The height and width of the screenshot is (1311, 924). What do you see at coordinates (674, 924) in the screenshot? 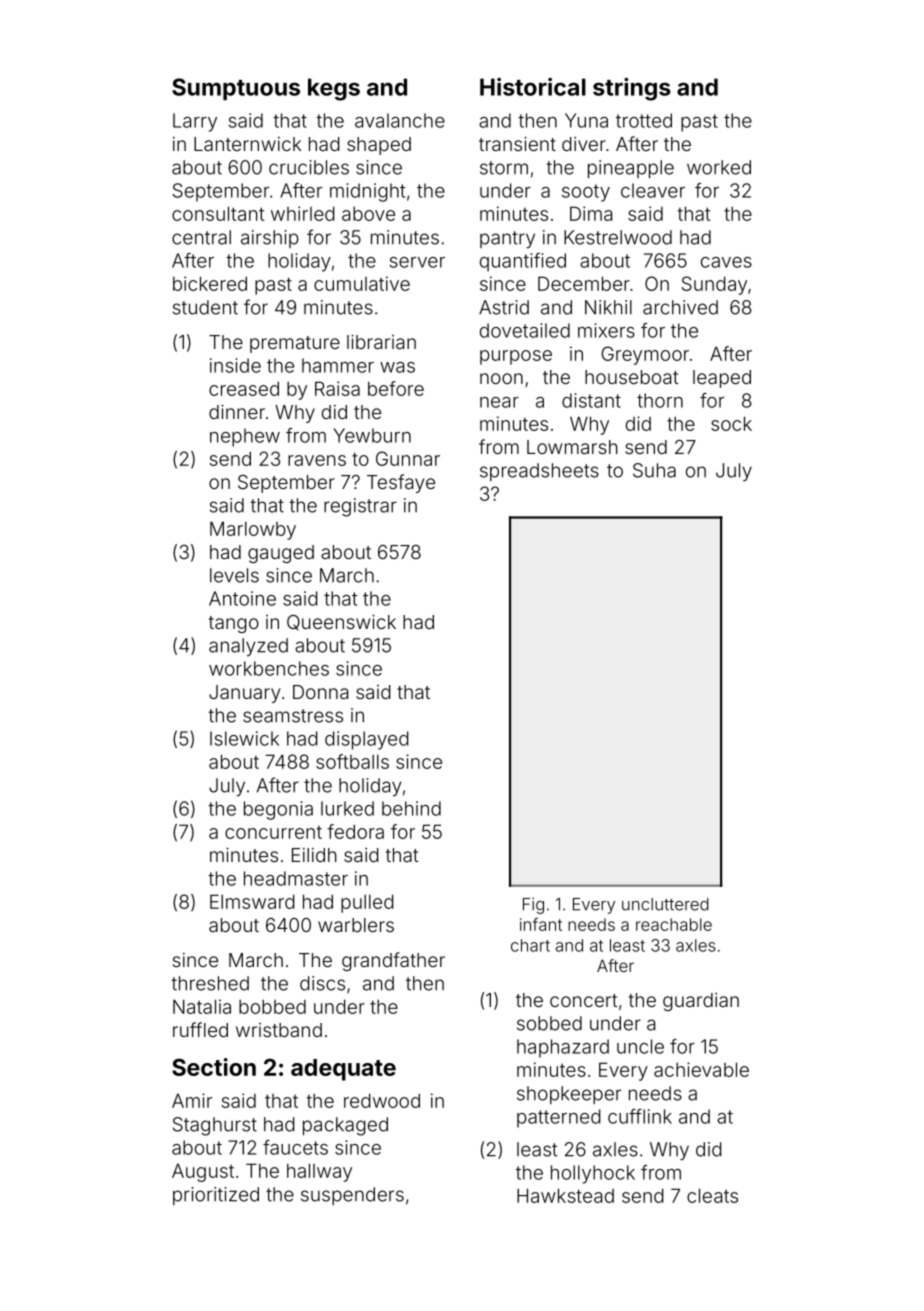
I see `reachable` at bounding box center [674, 924].
